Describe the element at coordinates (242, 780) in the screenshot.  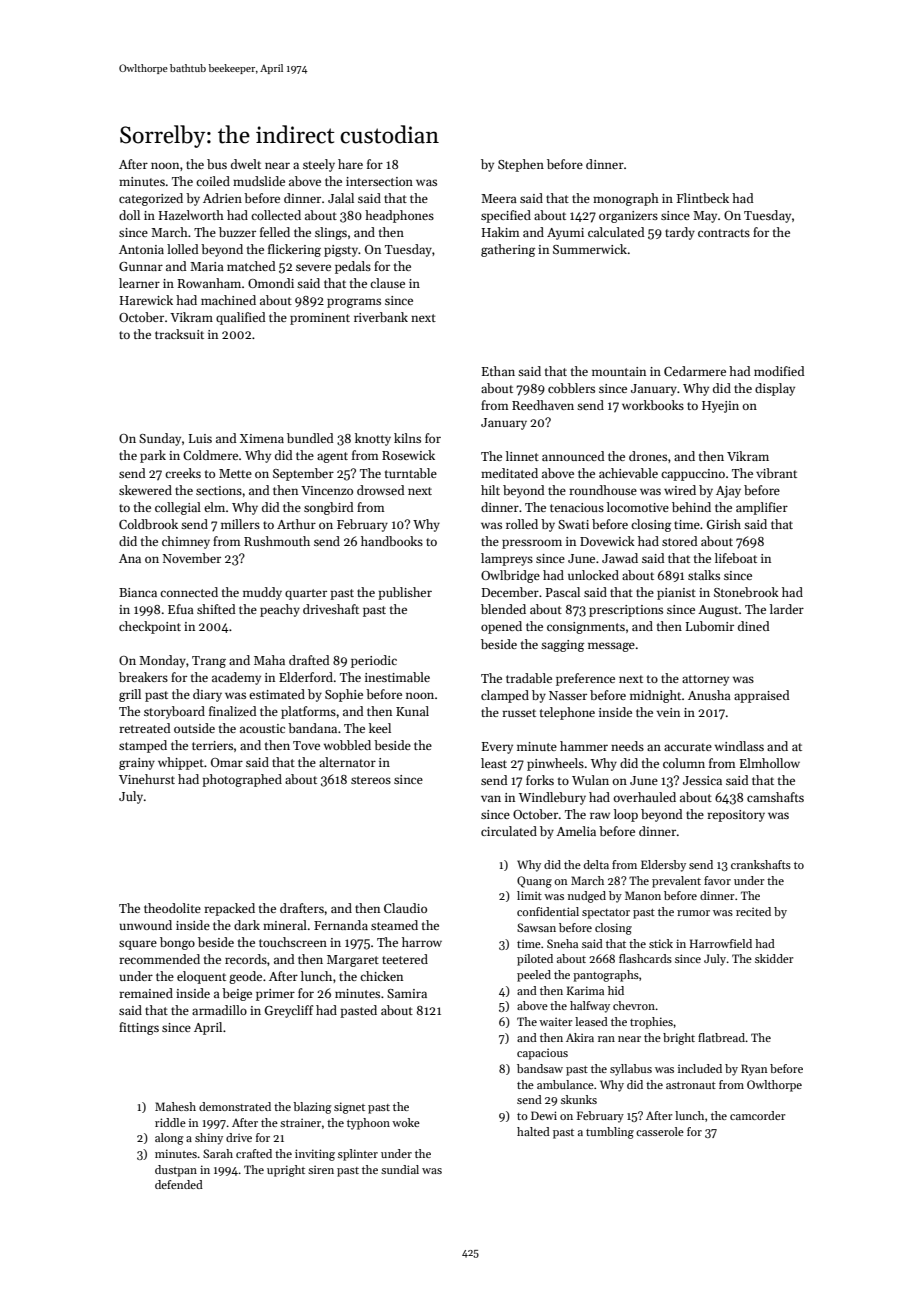
I see `photographed` at that location.
